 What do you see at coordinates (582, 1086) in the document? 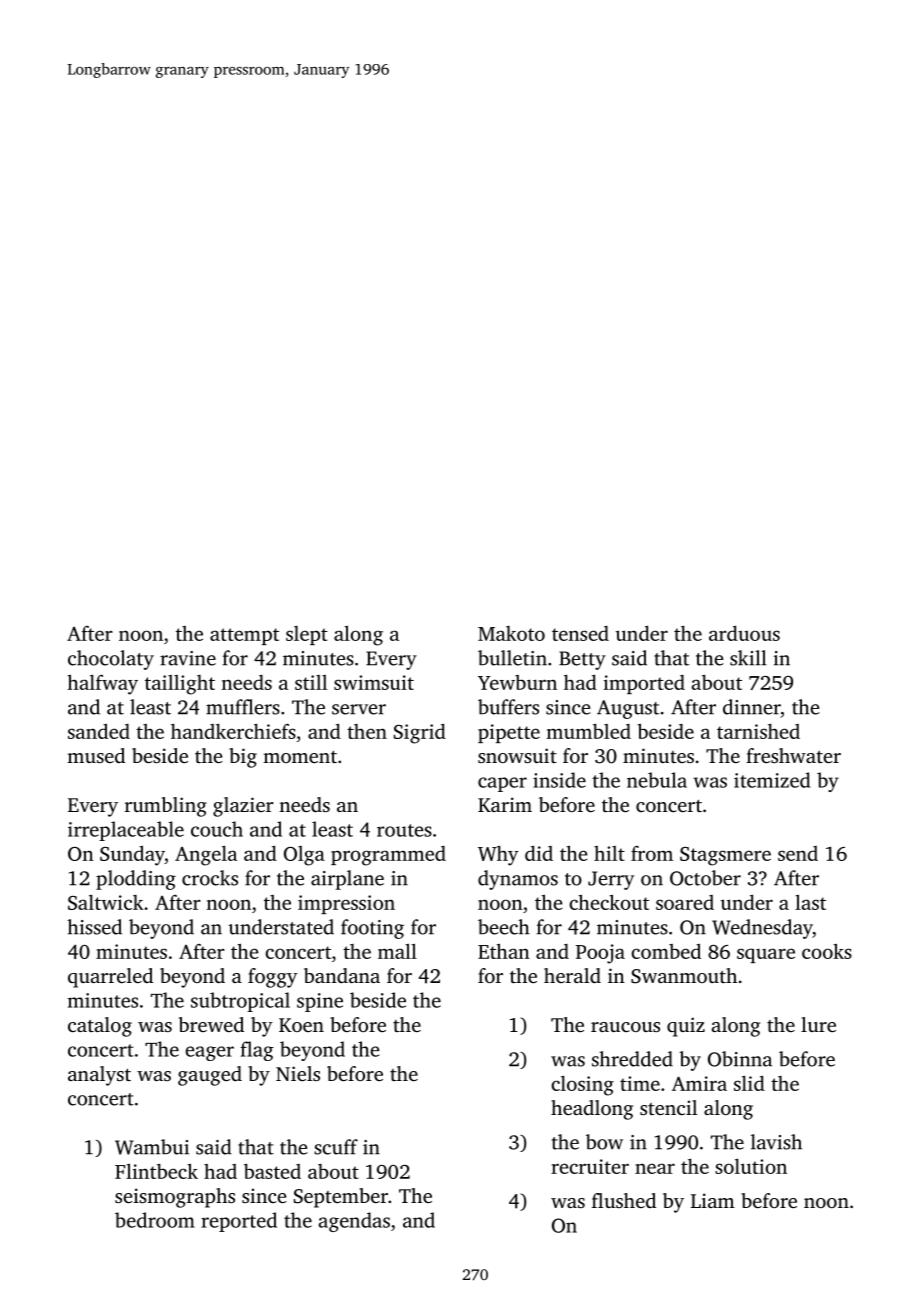
I see `closing` at bounding box center [582, 1086].
